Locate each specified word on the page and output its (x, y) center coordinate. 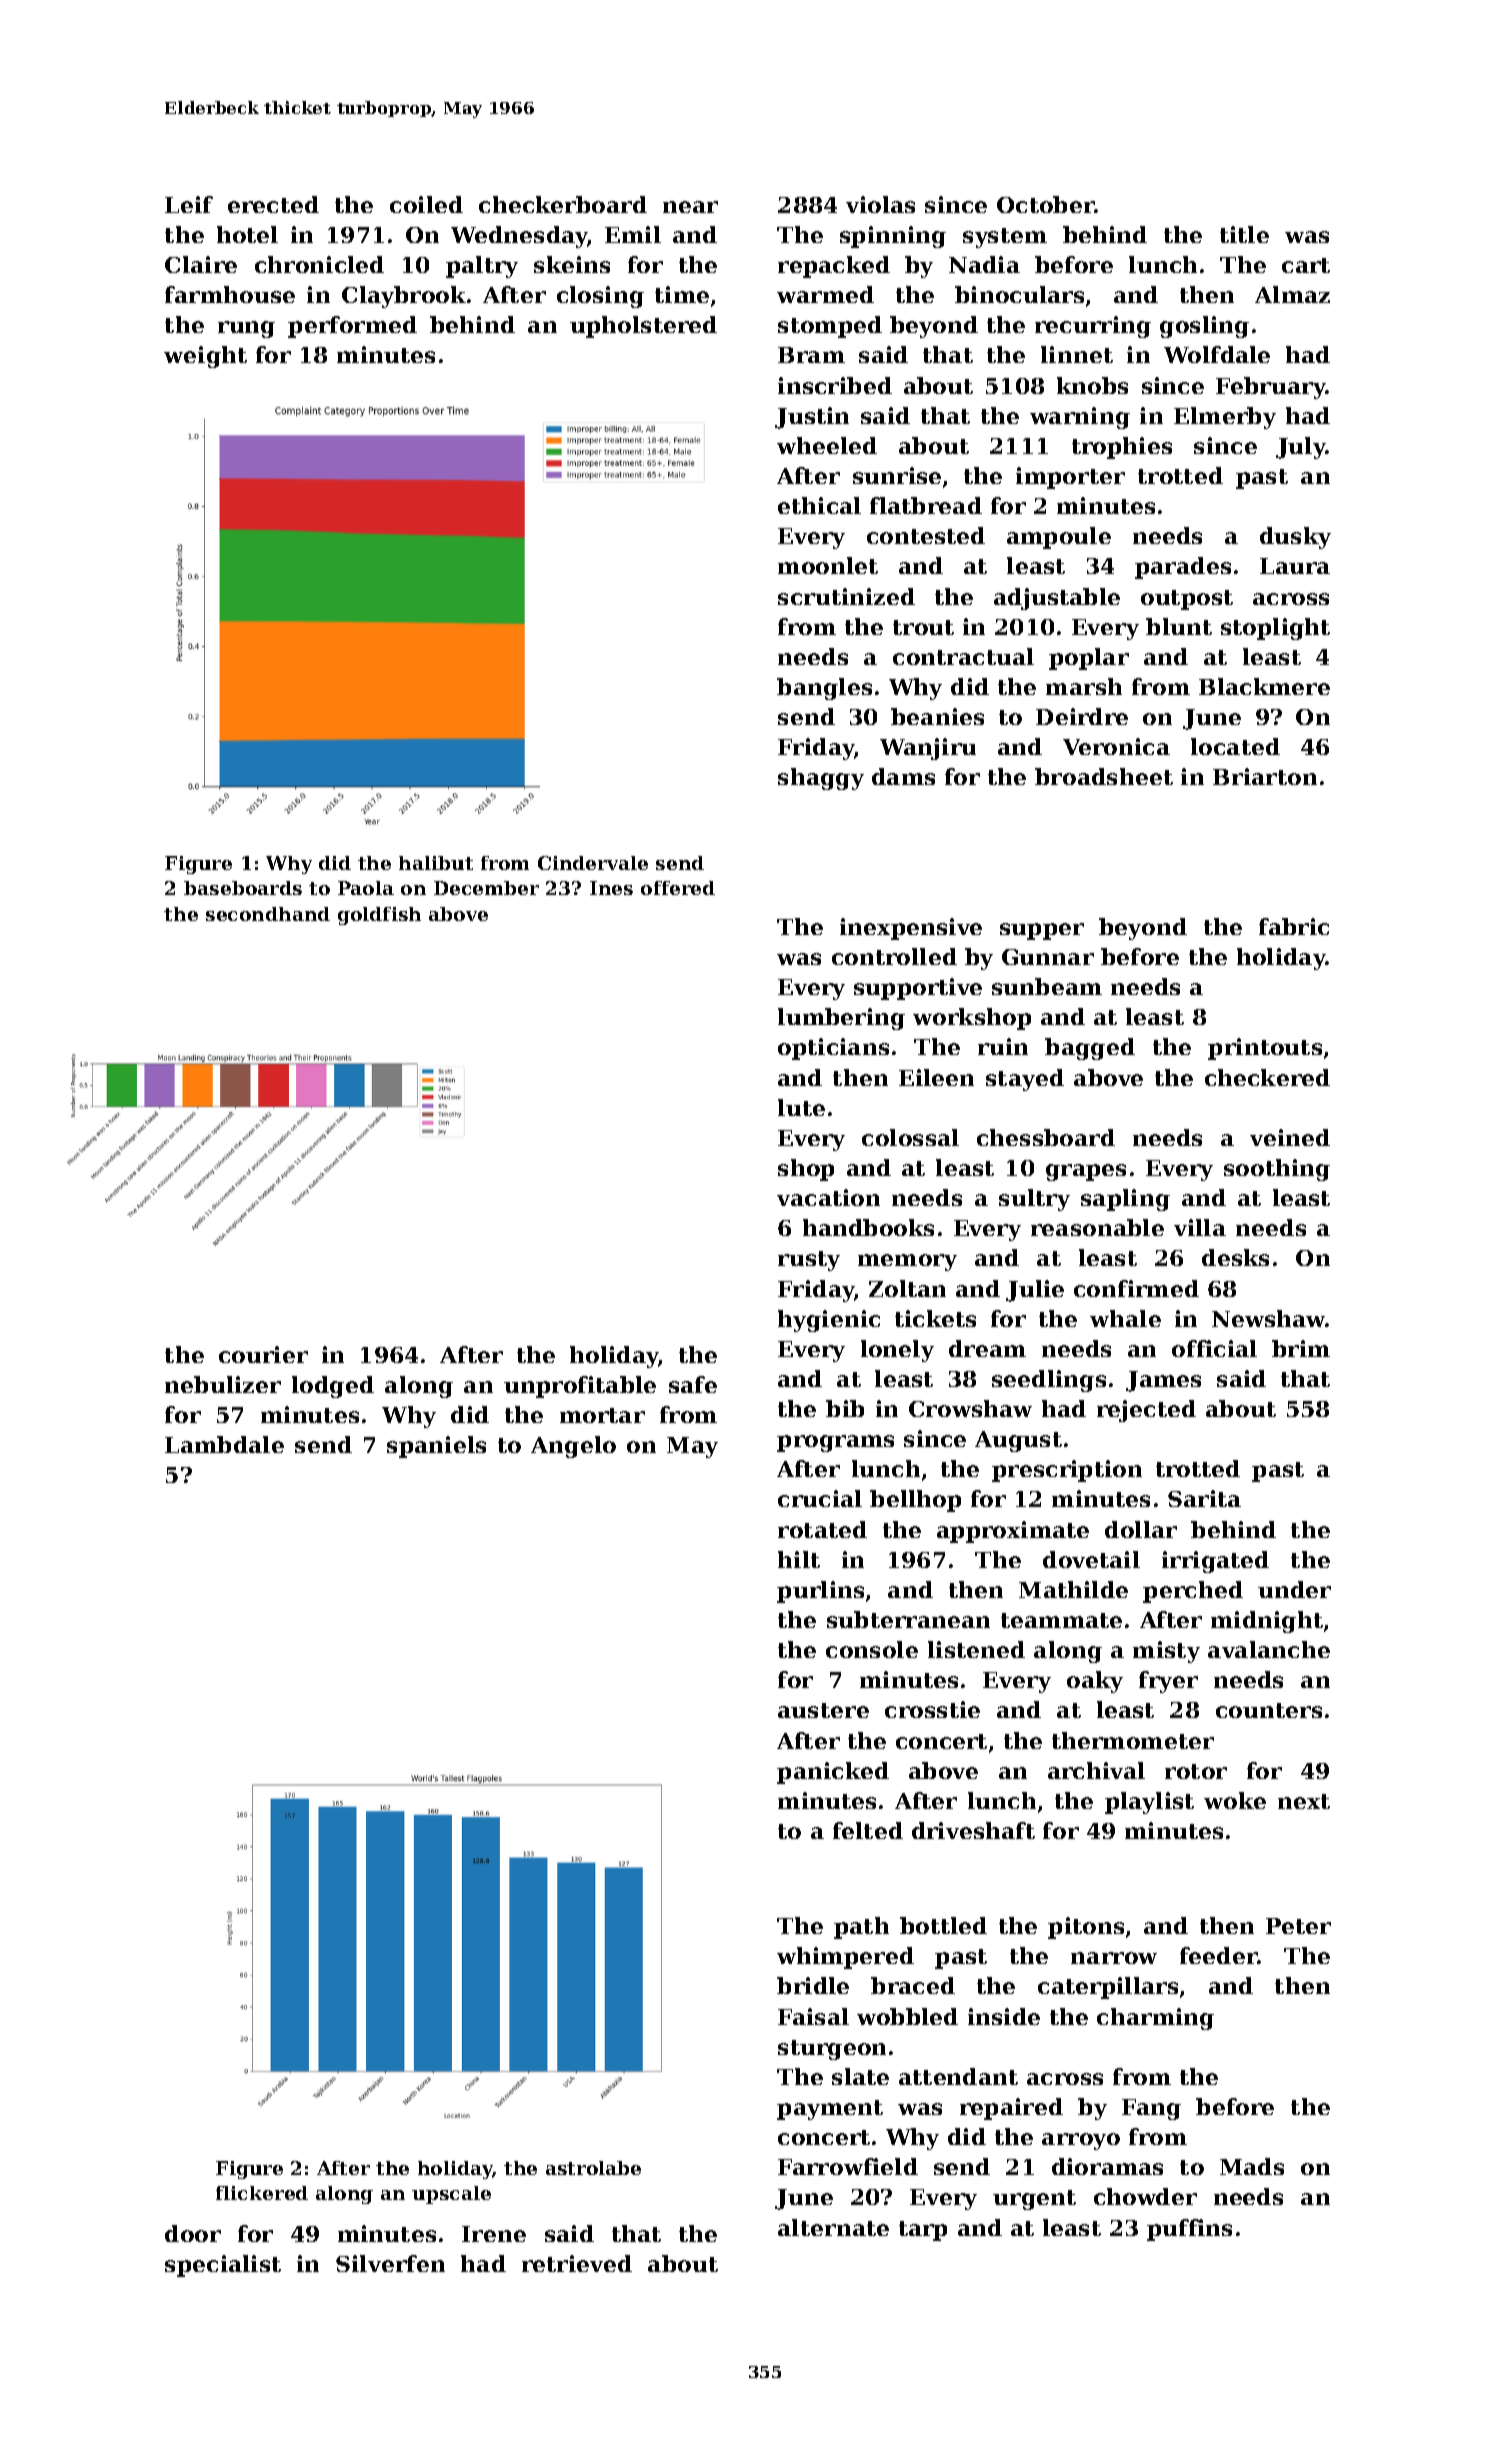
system (1005, 238)
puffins (1189, 2230)
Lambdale (224, 1444)
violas (880, 204)
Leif (189, 204)
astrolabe (593, 2168)
